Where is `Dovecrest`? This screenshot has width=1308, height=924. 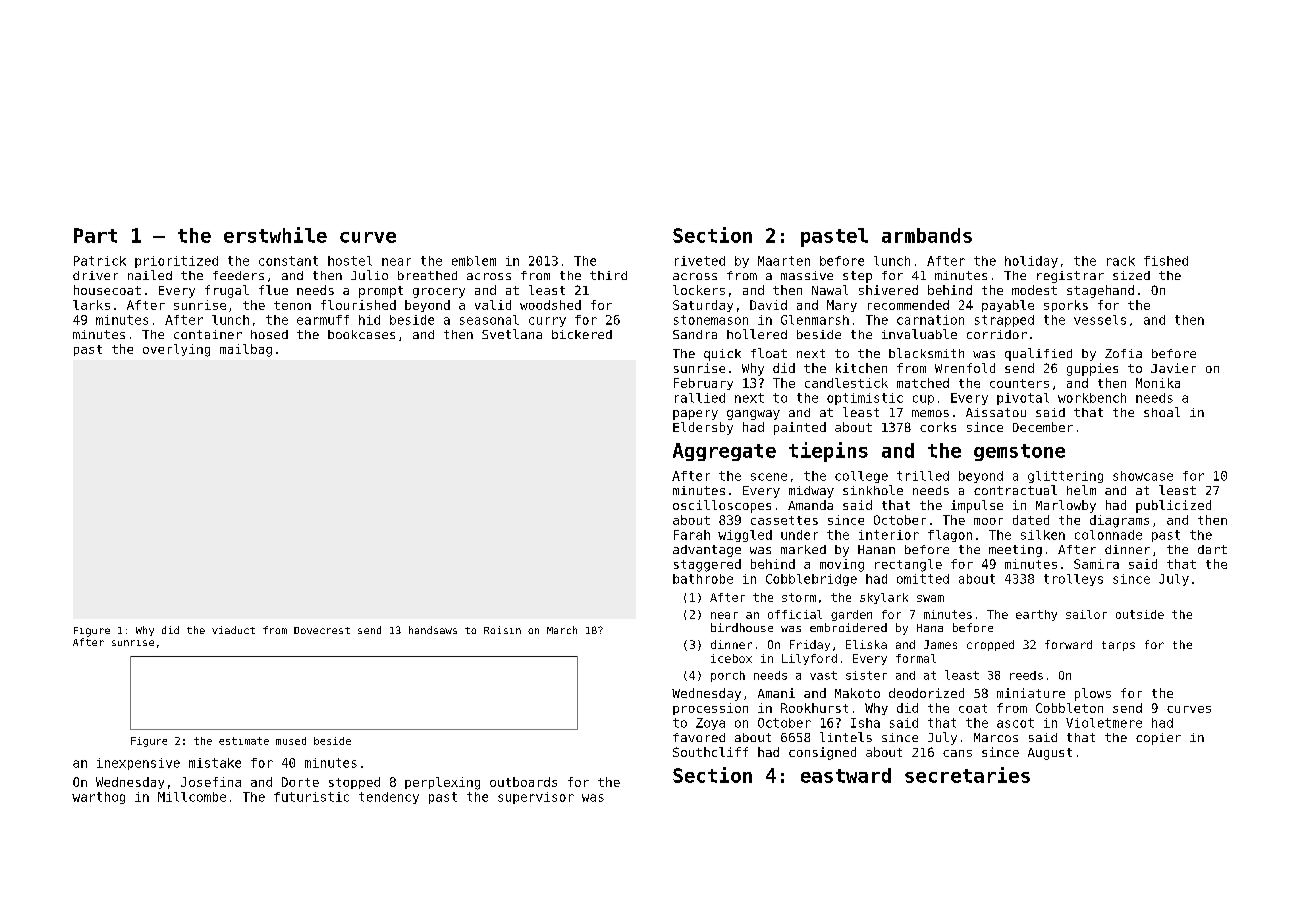
Dovecrest is located at coordinates (322, 630).
